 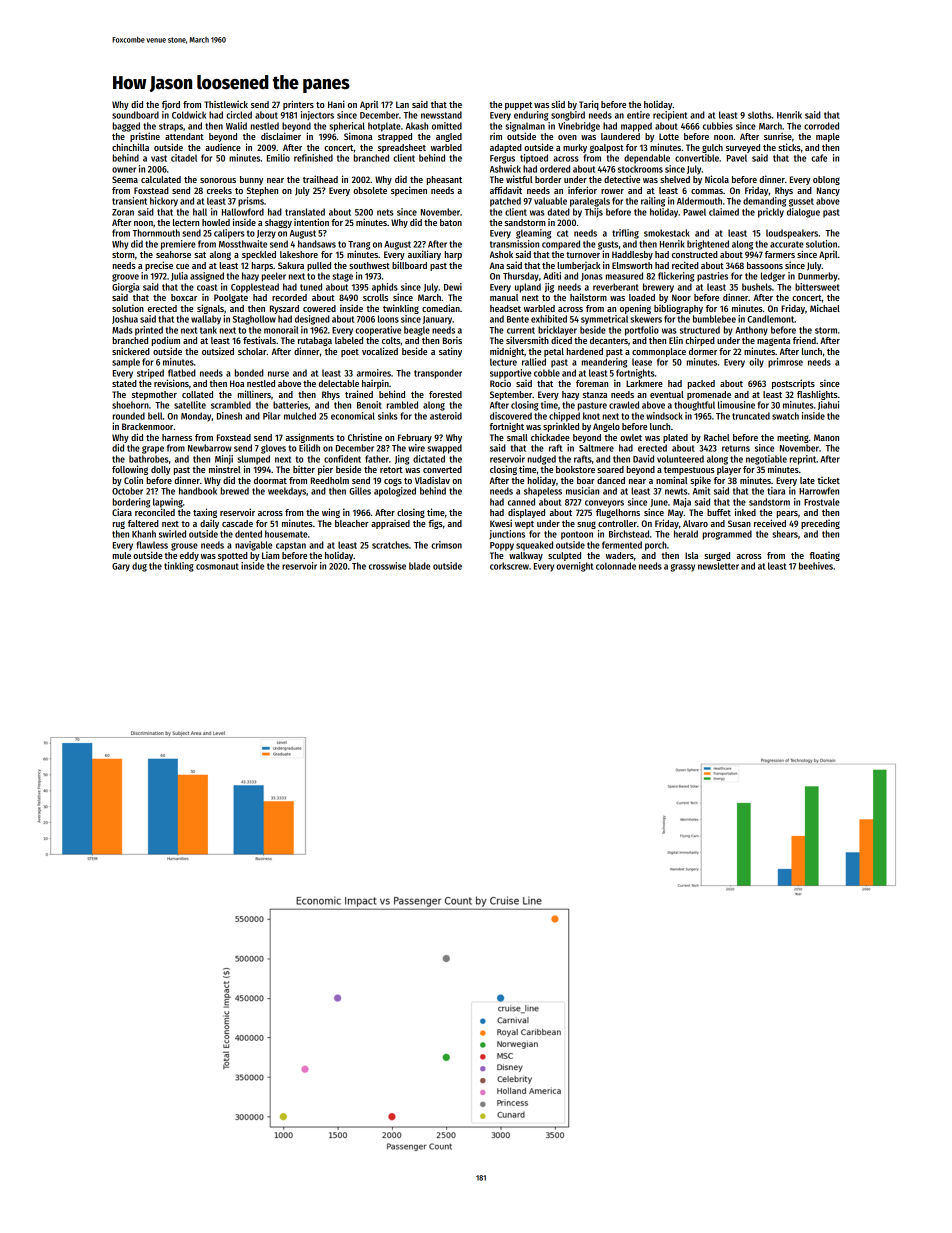 What do you see at coordinates (226, 104) in the page?
I see `Thistlewick` at bounding box center [226, 104].
